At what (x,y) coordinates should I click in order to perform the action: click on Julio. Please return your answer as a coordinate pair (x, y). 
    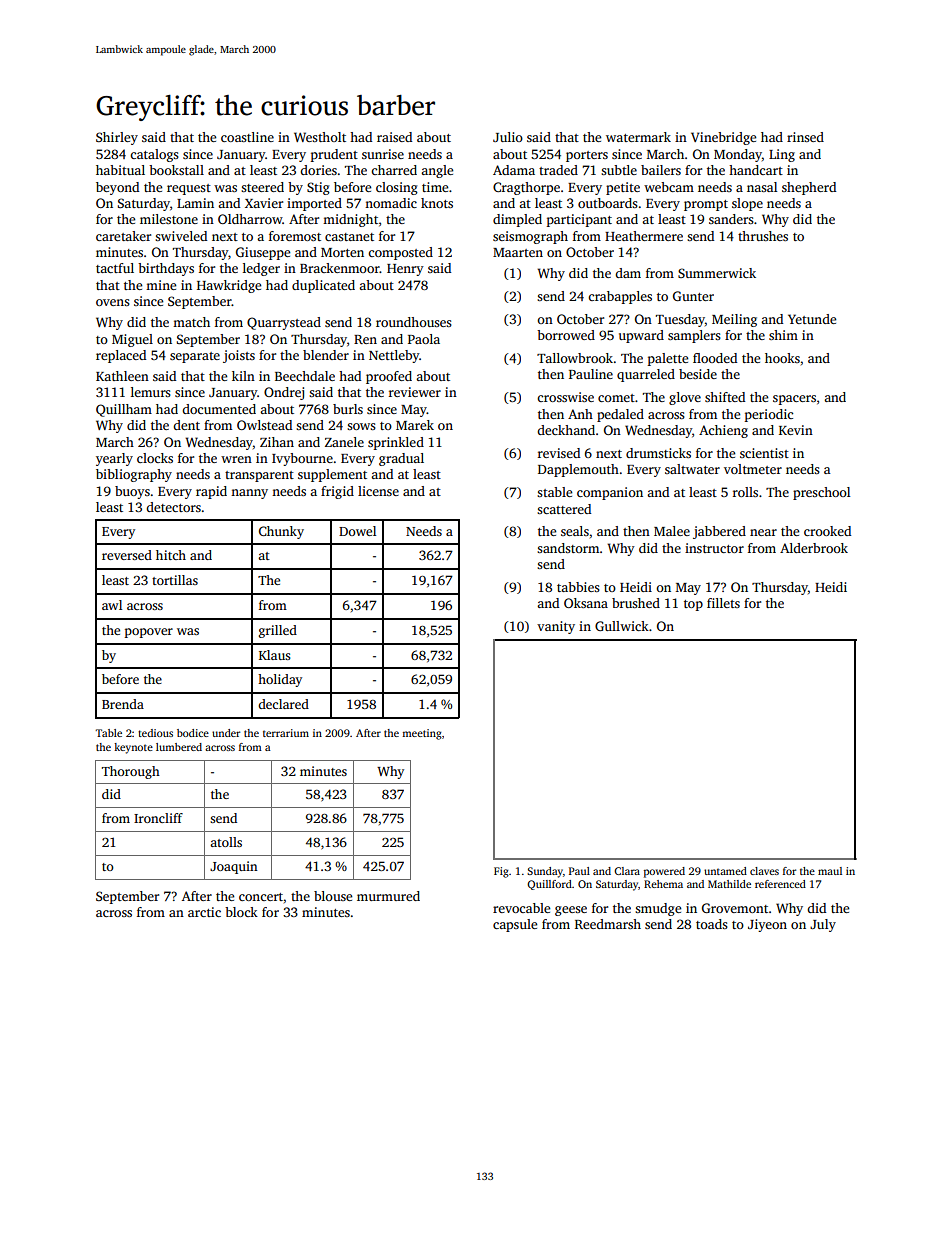
    Looking at the image, I should click on (508, 137).
